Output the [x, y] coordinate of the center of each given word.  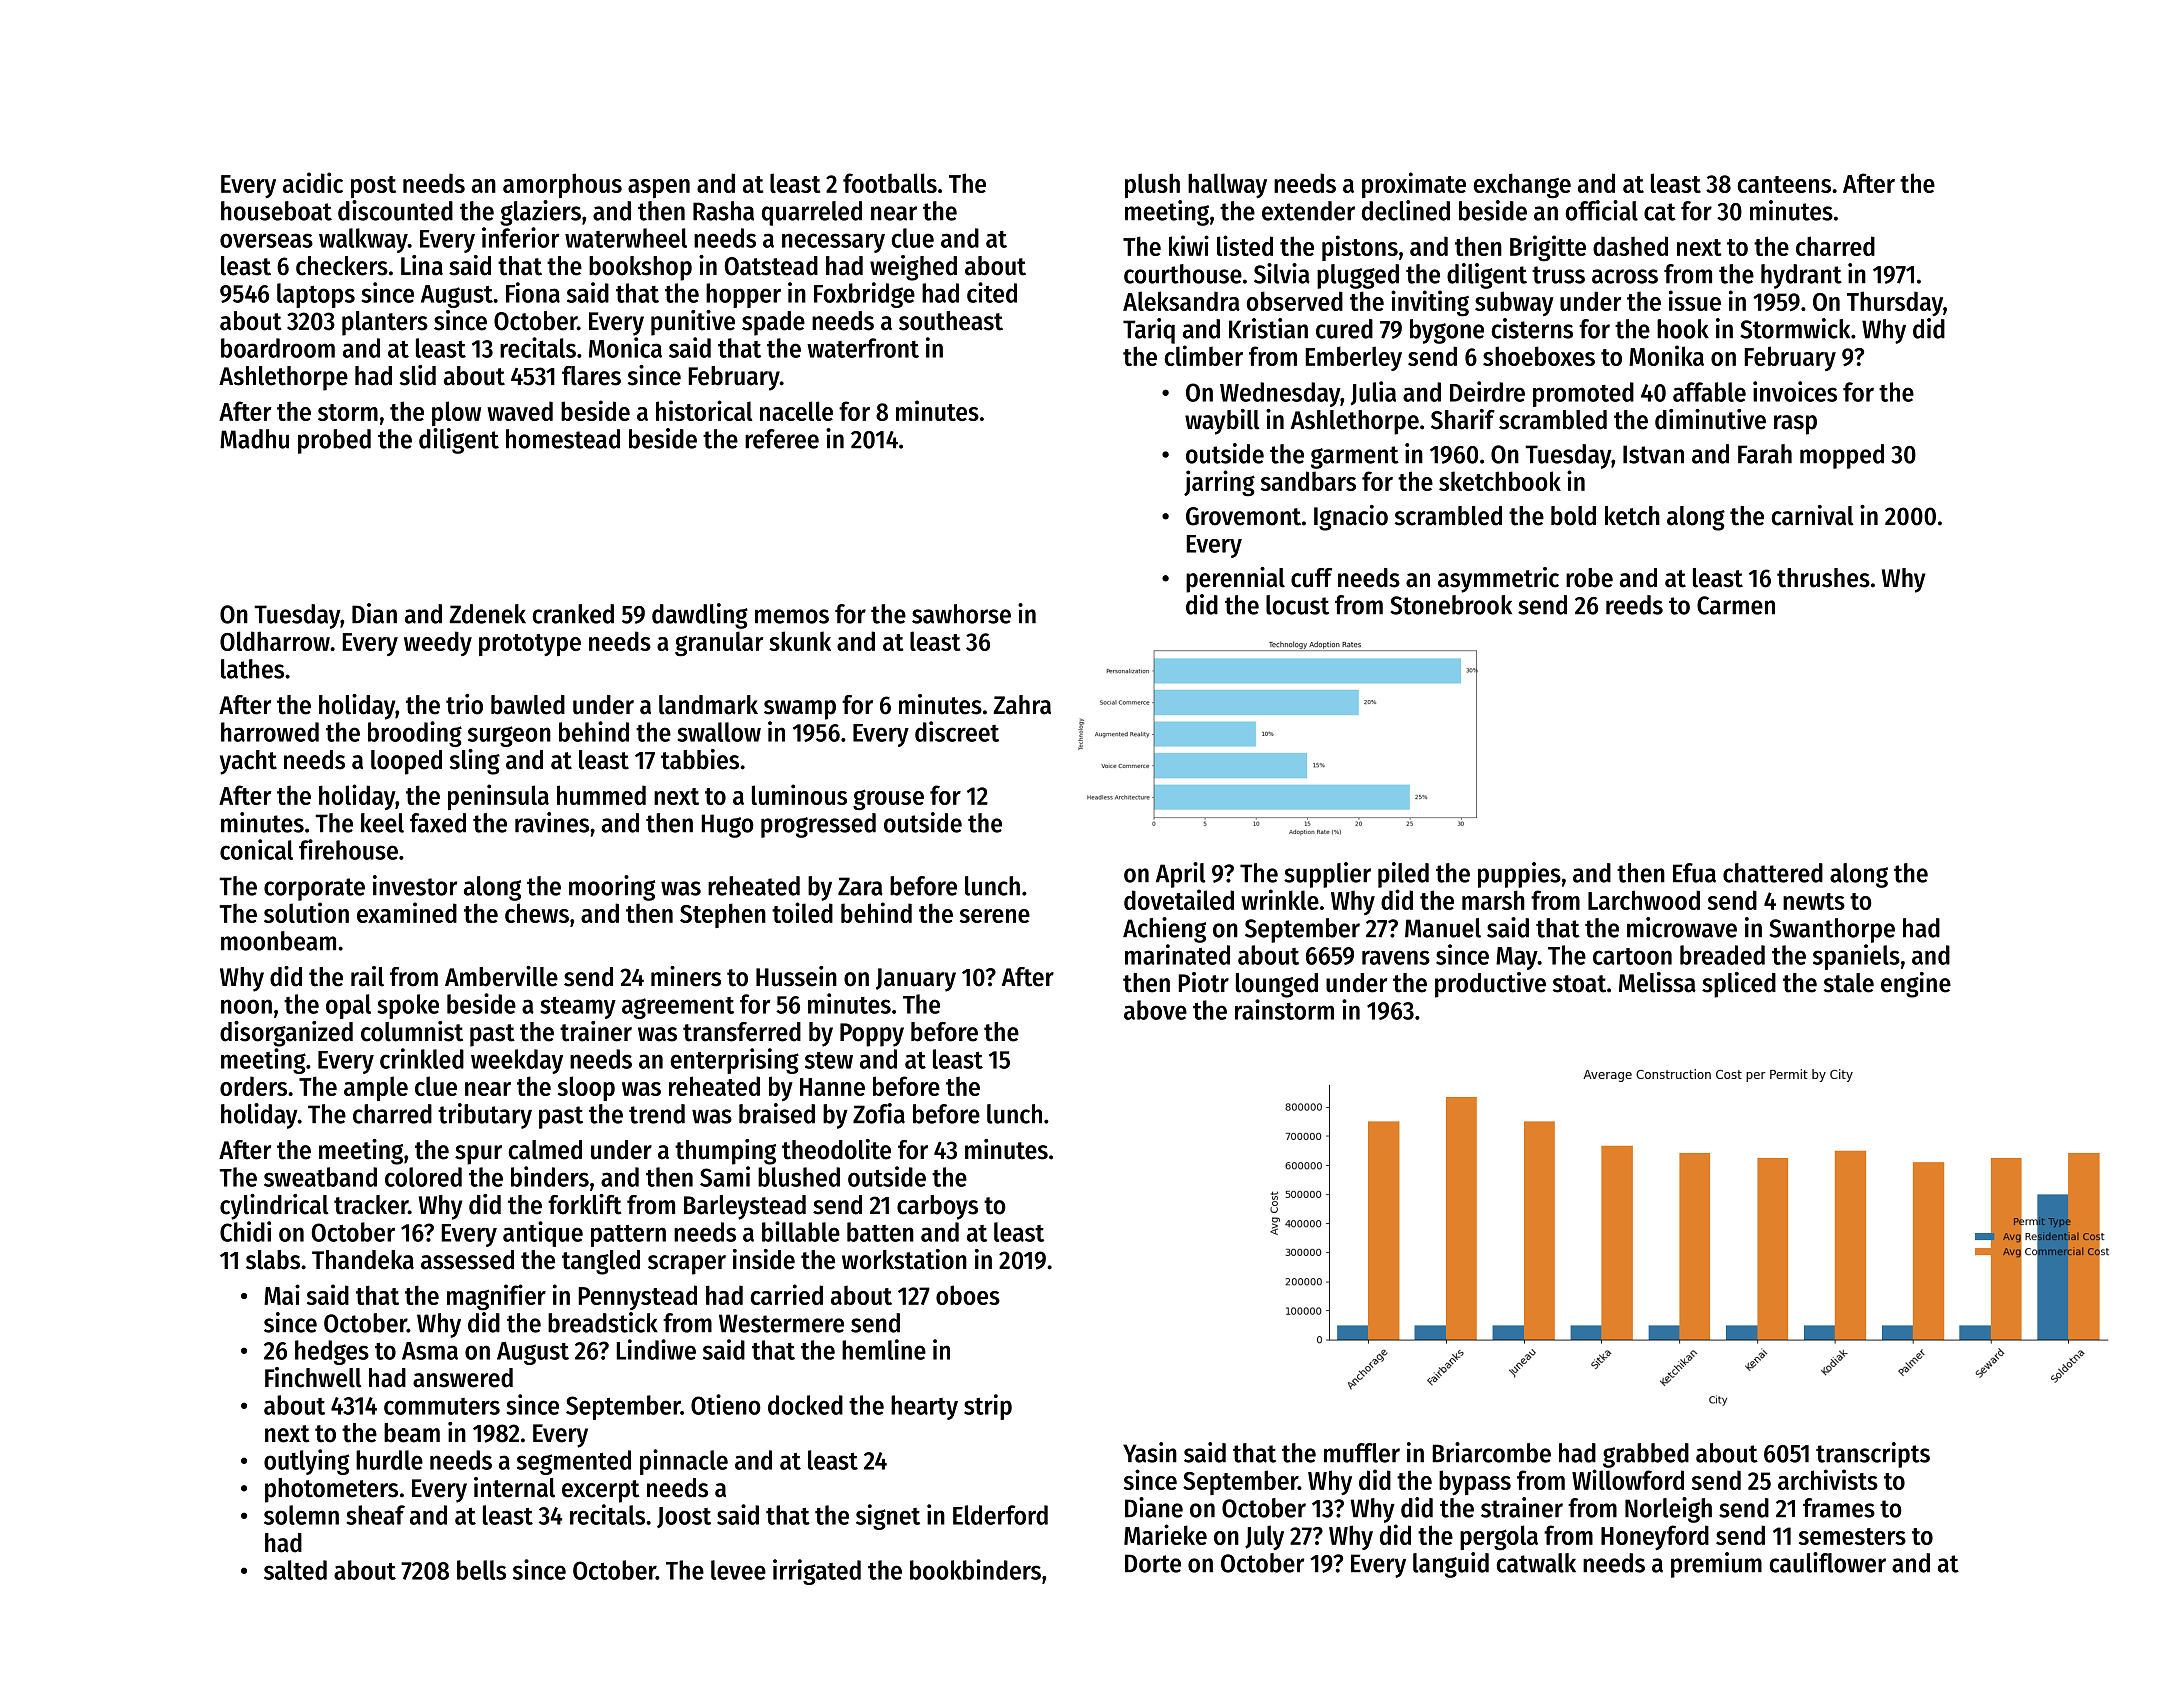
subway [1514, 303]
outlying [306, 1462]
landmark [708, 705]
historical [704, 410]
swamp [800, 710]
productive [1490, 985]
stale [1849, 983]
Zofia [879, 1113]
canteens [1784, 184]
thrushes [1823, 578]
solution [306, 912]
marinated [1177, 954]
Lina [422, 265]
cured [1344, 329]
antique [543, 1234]
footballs [890, 183]
